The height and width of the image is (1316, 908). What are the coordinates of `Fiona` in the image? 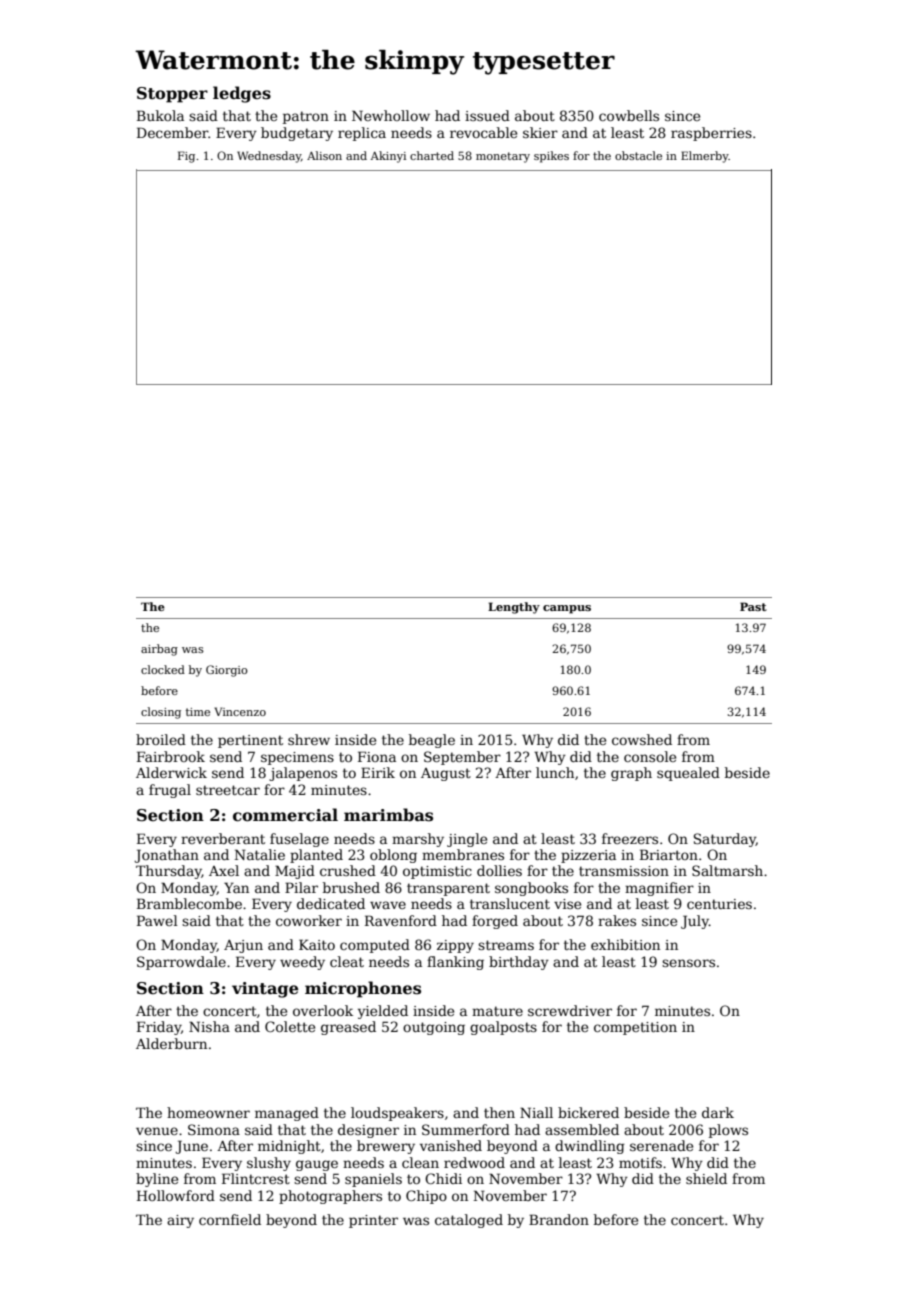 It's located at (377, 756).
